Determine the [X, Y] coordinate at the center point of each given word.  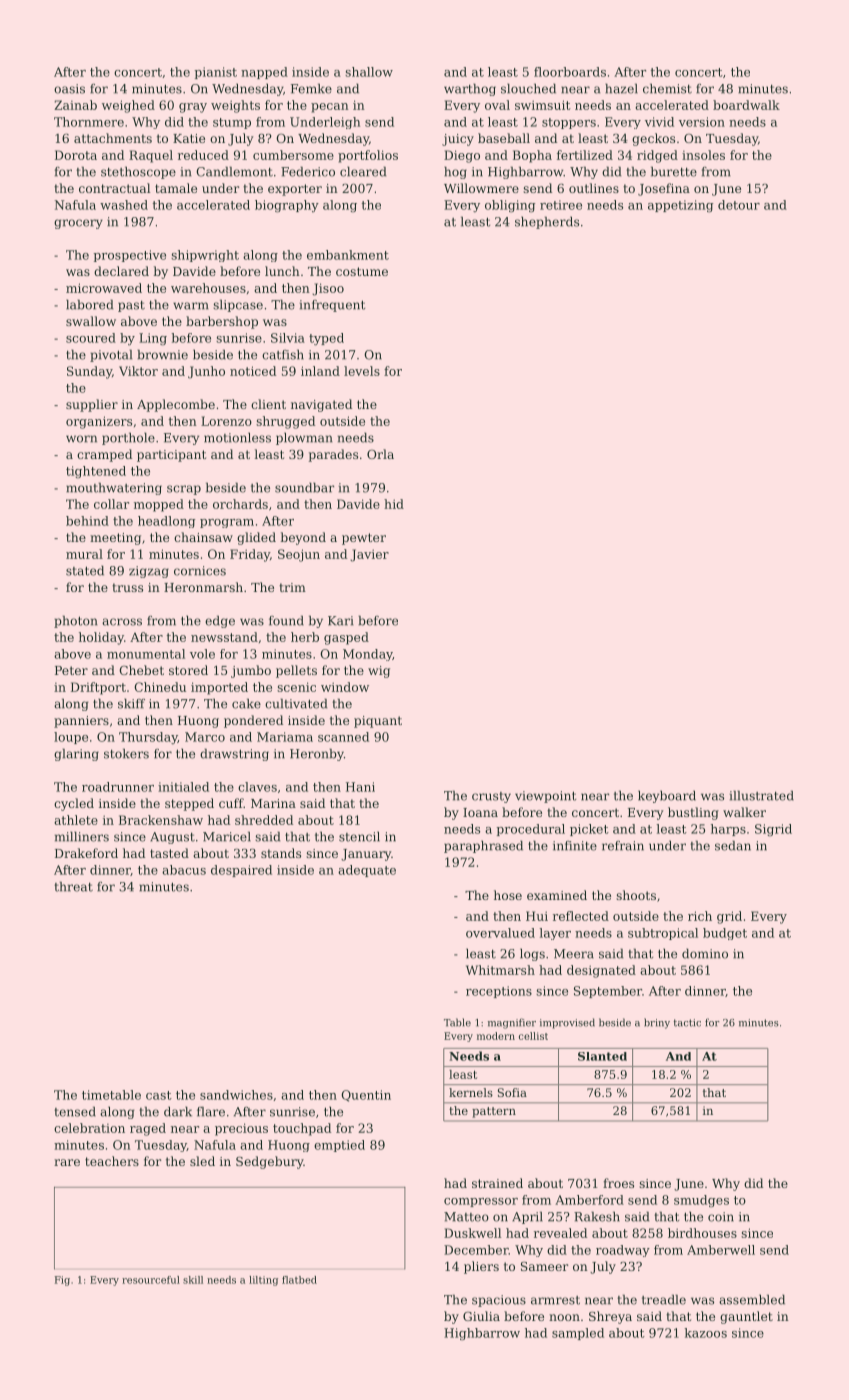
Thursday [148, 738]
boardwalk [746, 105]
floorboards [570, 72]
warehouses [208, 288]
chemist [667, 88]
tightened [96, 472]
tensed [75, 1111]
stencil [359, 836]
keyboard [667, 796]
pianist [215, 73]
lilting [263, 1281]
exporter [295, 190]
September [608, 992]
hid [394, 504]
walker [744, 812]
